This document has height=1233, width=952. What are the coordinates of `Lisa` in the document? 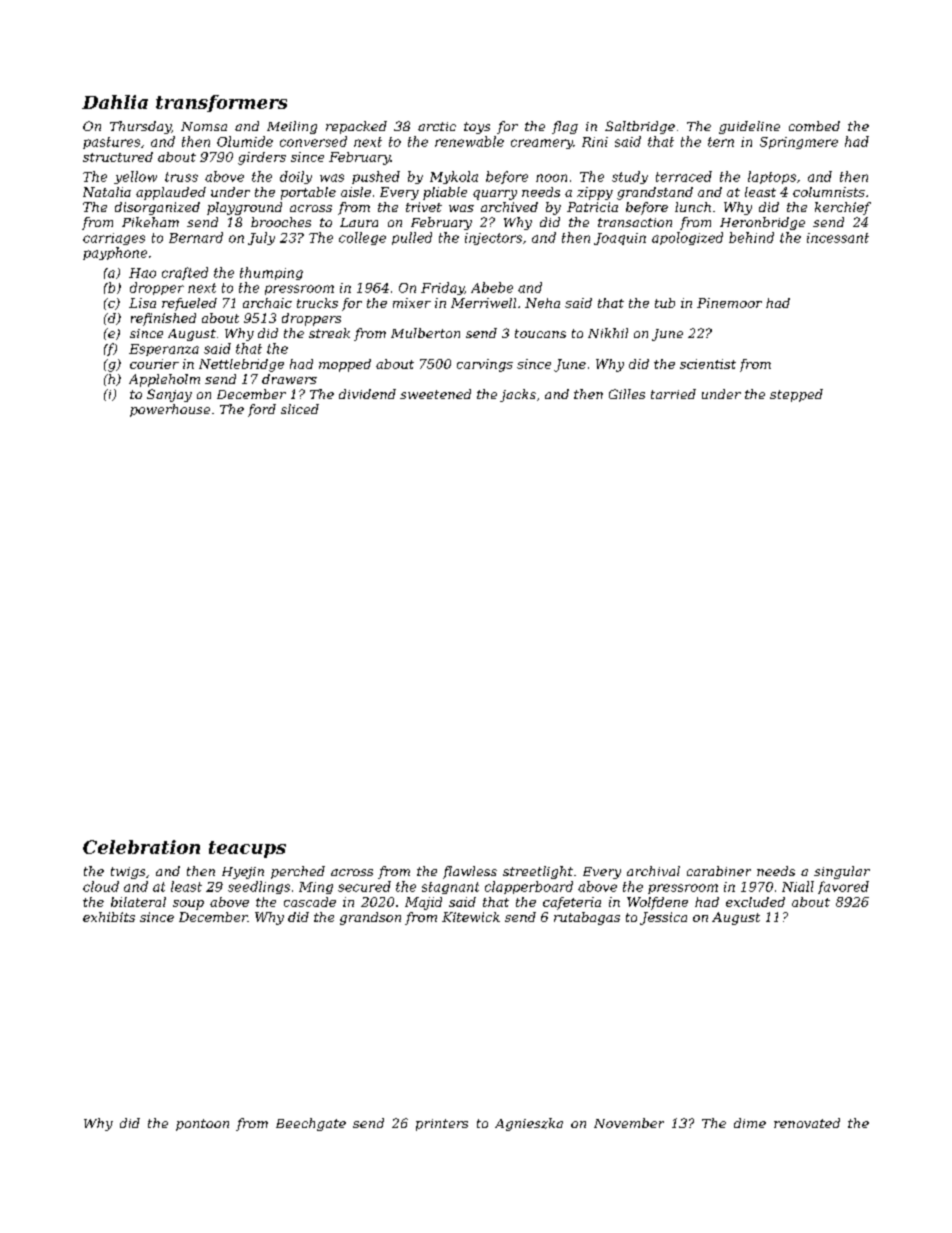 It's located at (142, 303).
